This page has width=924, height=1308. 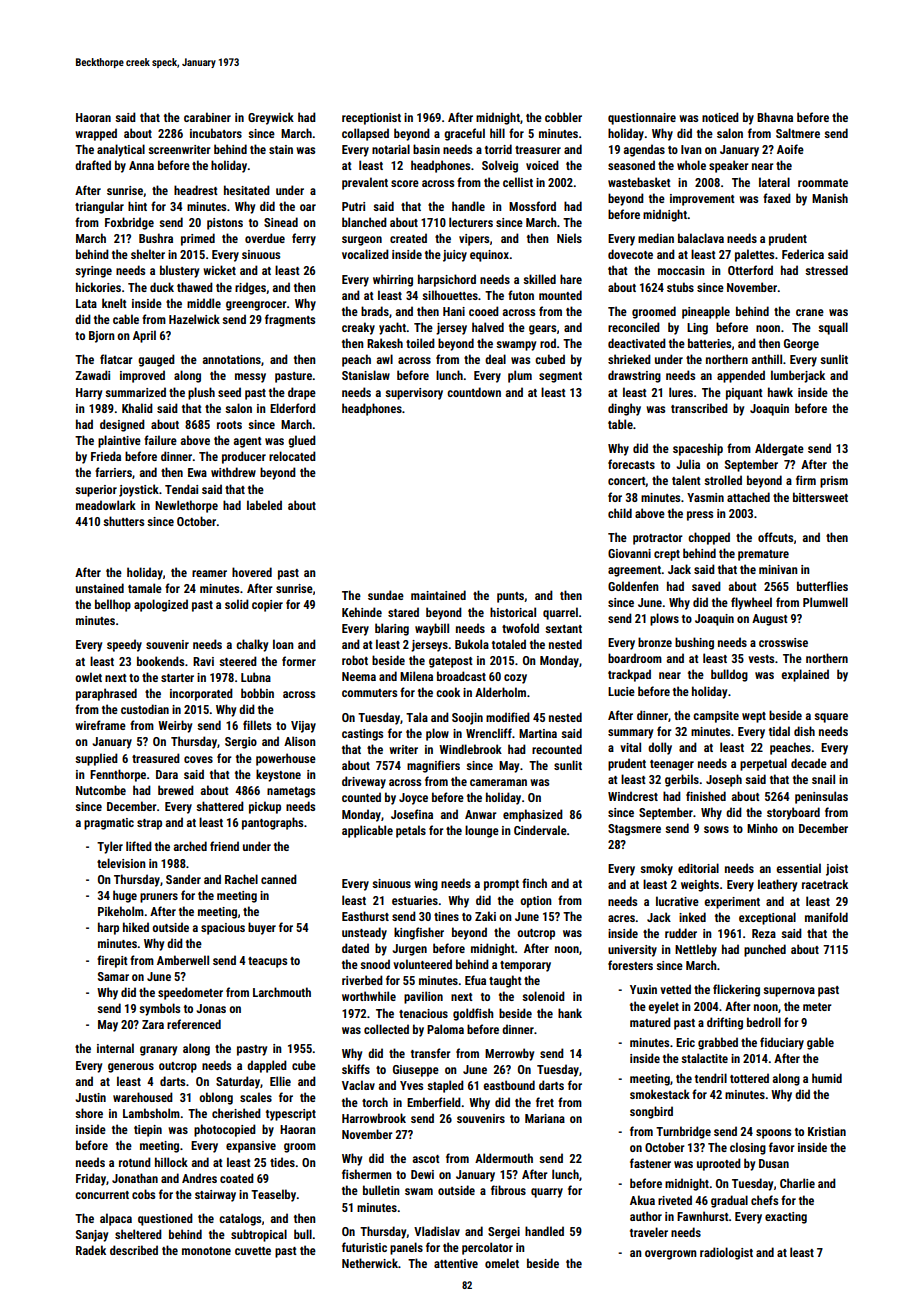 What do you see at coordinates (118, 775) in the page?
I see `Fennthorpe` at bounding box center [118, 775].
